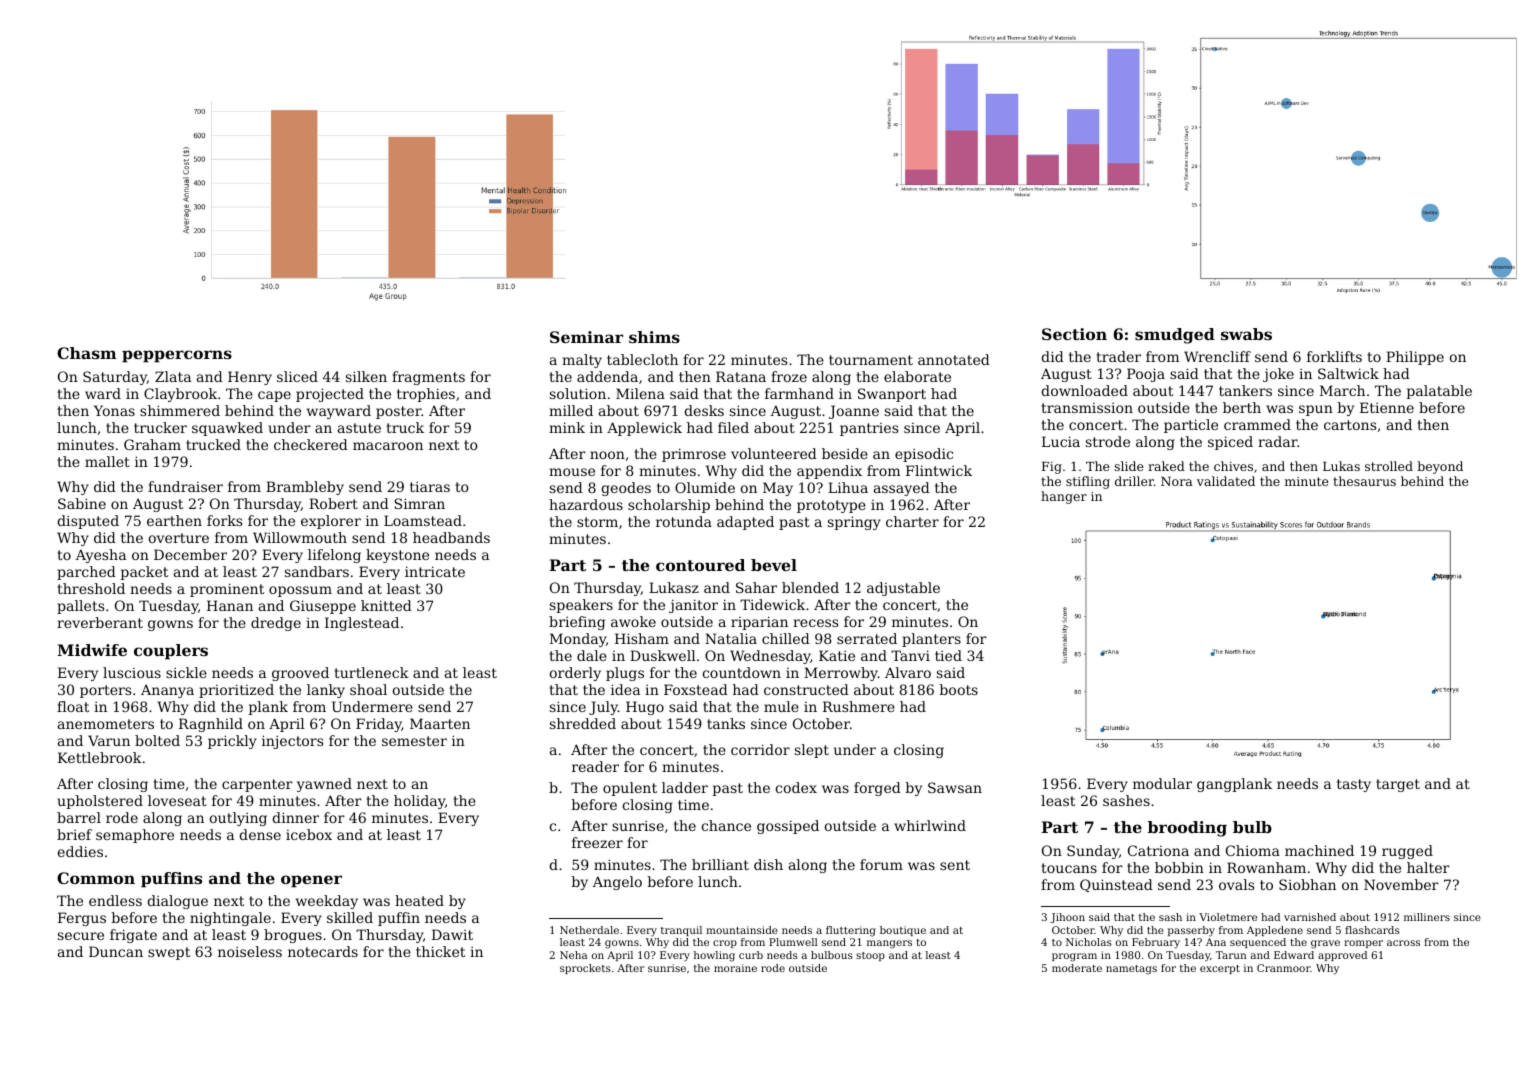 This screenshot has width=1540, height=1089. I want to click on assayed, so click(902, 489).
